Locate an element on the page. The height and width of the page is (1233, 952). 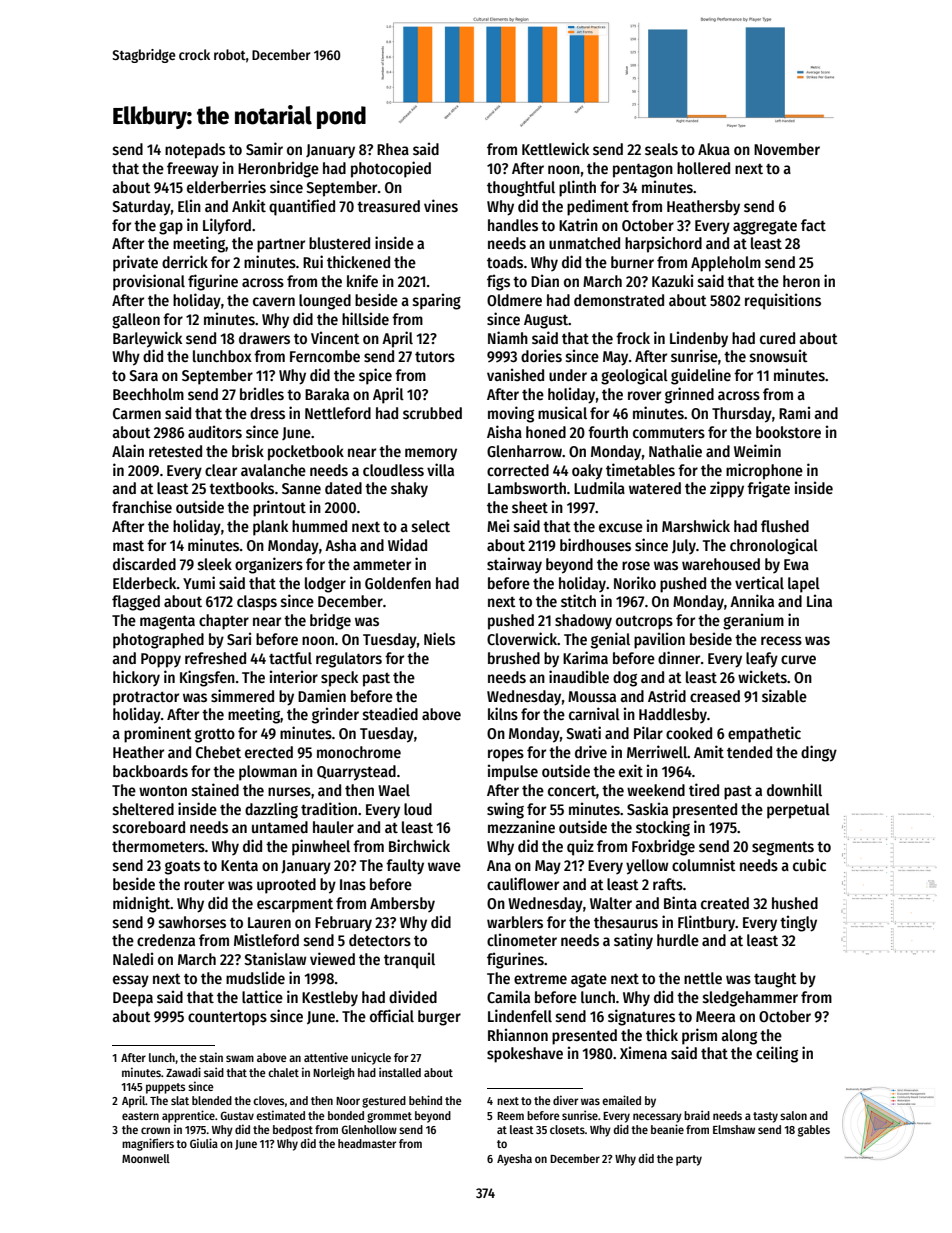
party is located at coordinates (689, 1160).
